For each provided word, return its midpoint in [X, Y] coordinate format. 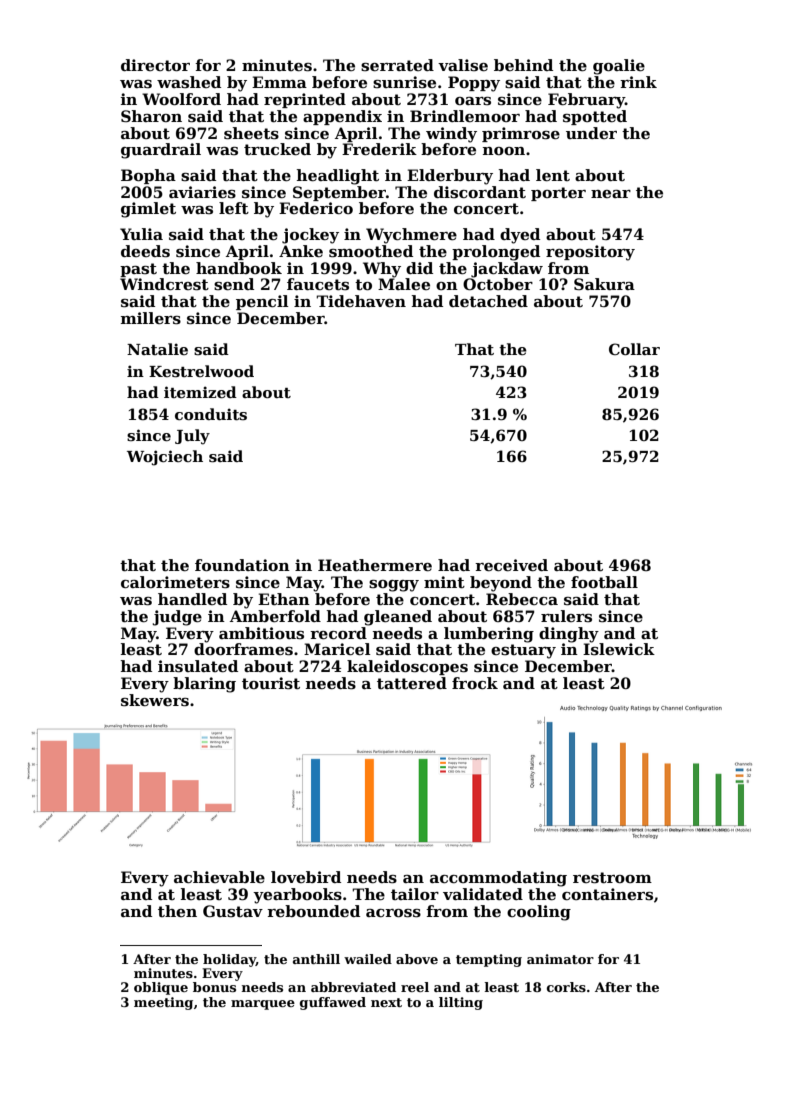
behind [523, 65]
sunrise [404, 82]
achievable [219, 877]
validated [483, 894]
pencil [262, 302]
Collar [634, 349]
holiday [229, 960]
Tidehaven [361, 301]
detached [488, 301]
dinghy [569, 635]
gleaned [398, 618]
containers [607, 894]
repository [590, 253]
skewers [155, 700]
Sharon [151, 116]
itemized [200, 392]
